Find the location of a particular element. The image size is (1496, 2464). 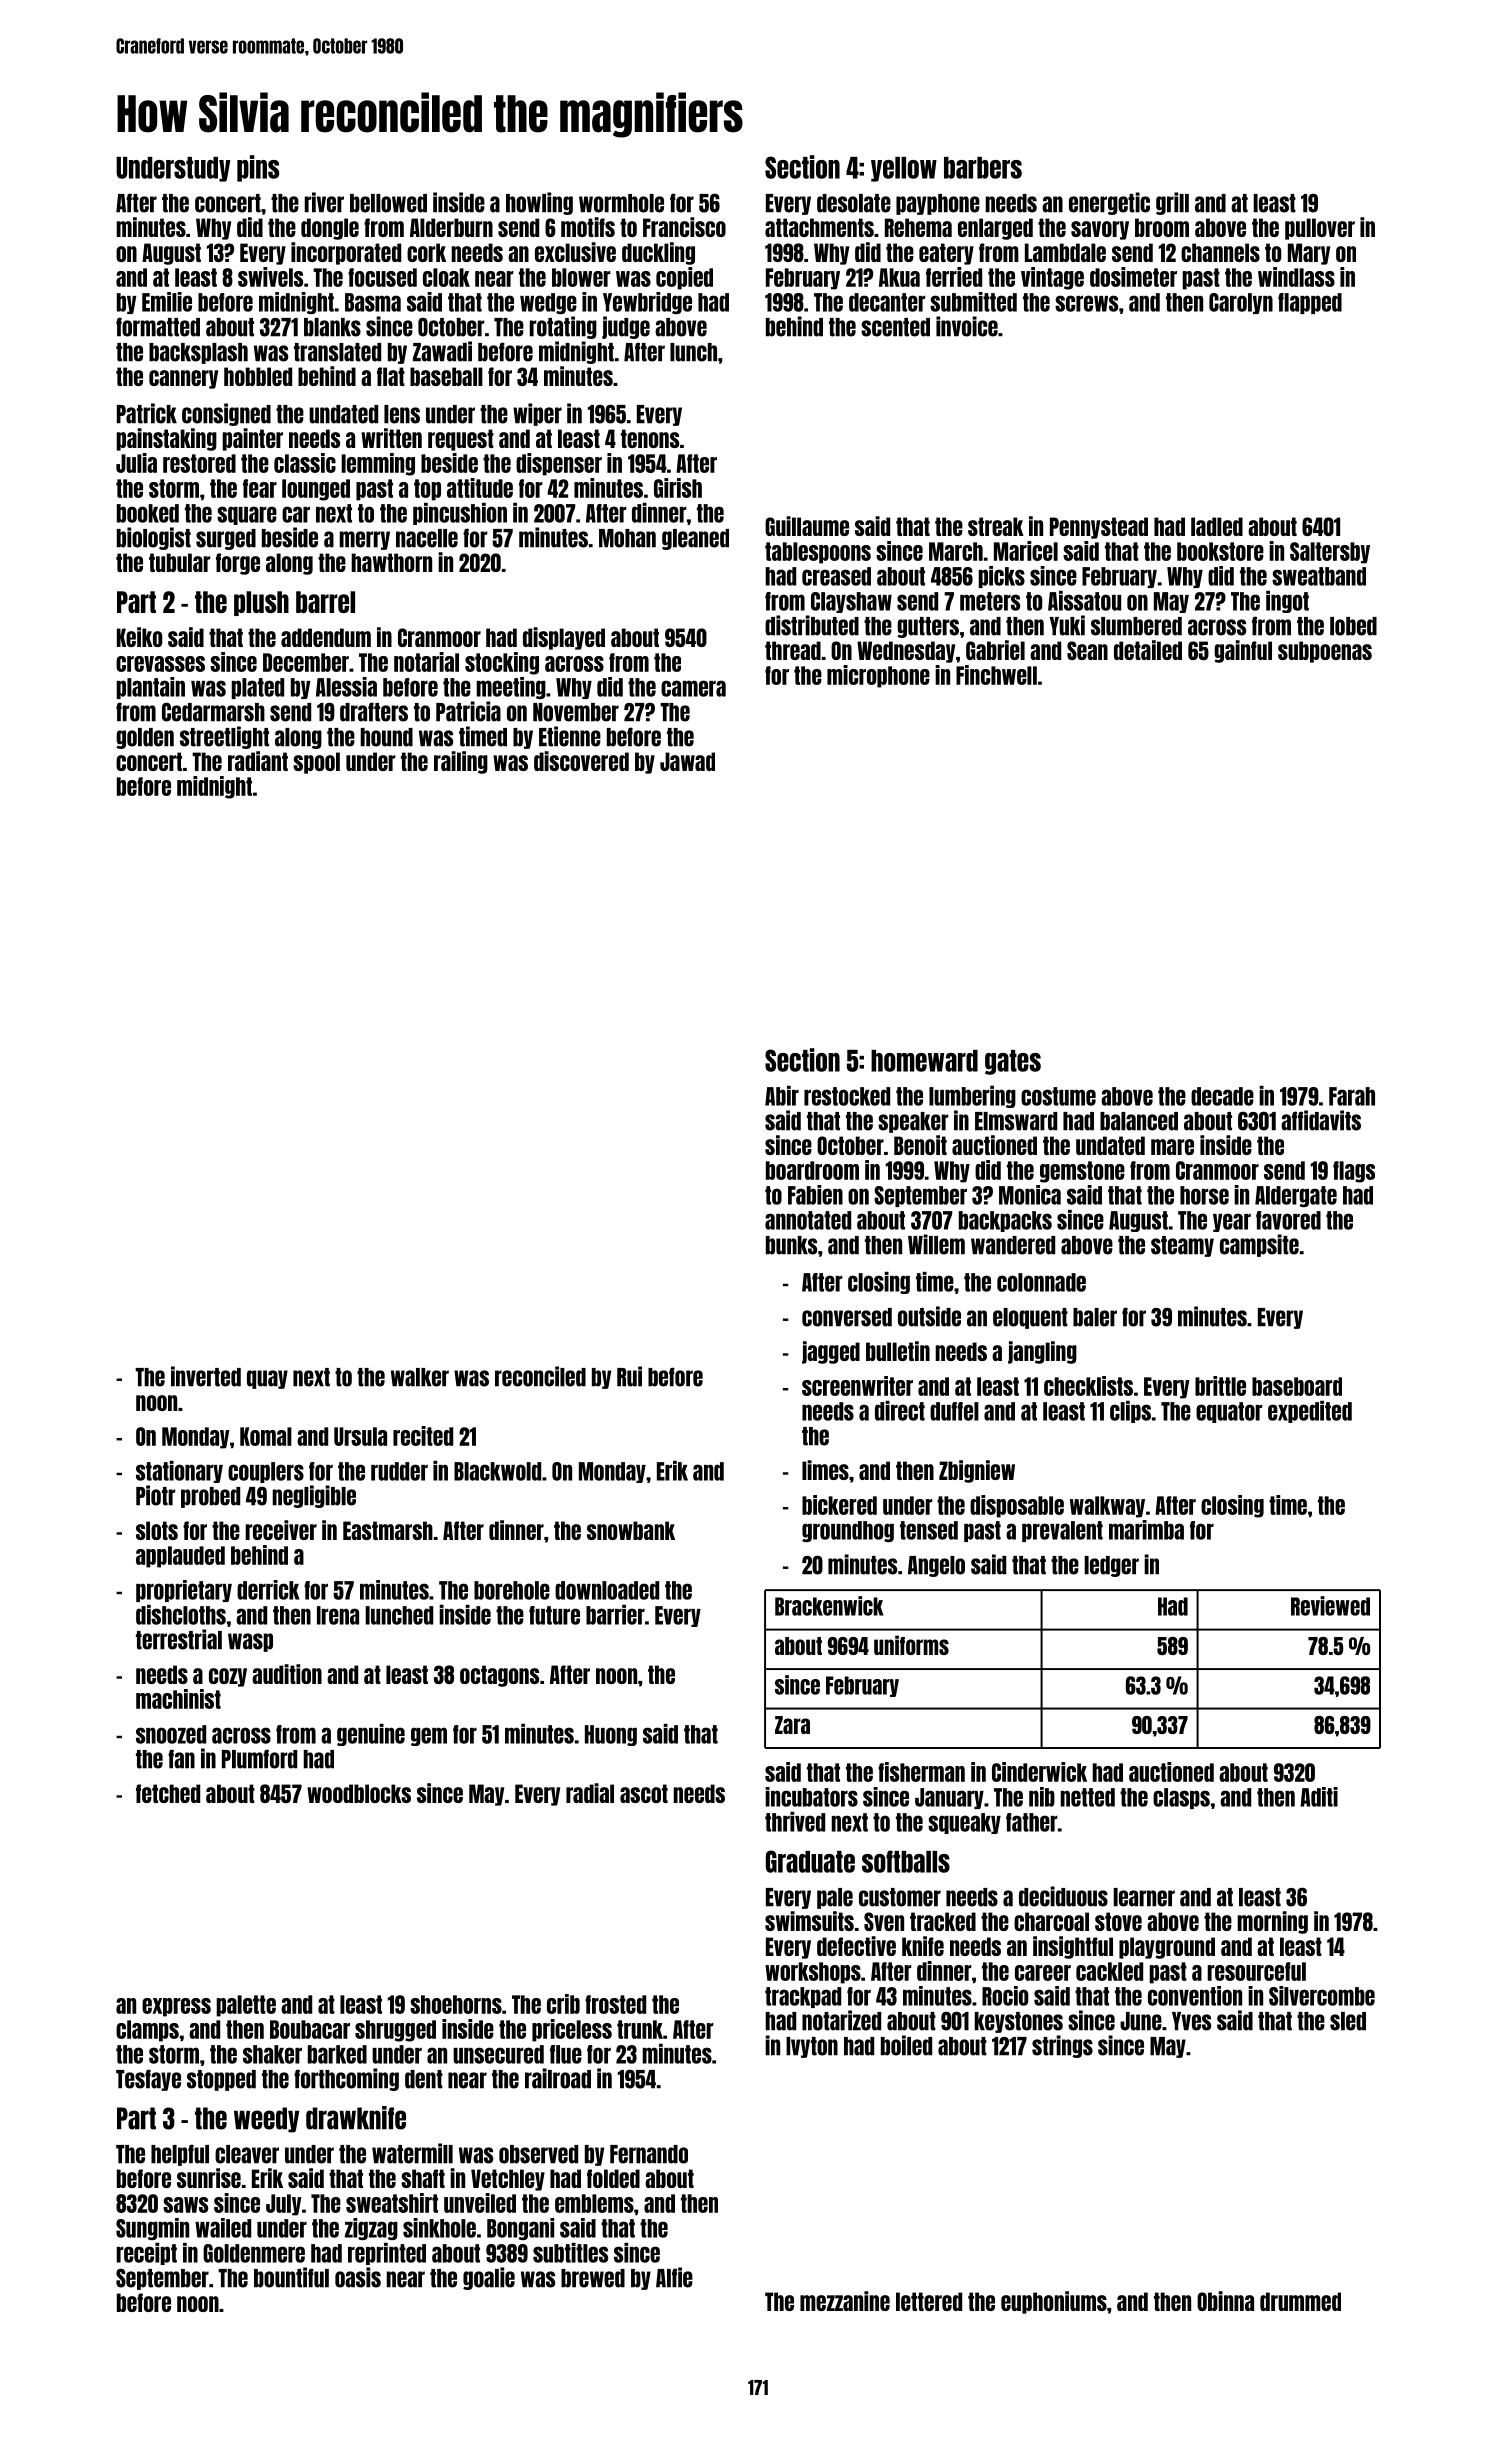

Eastmarsh is located at coordinates (388, 1530).
